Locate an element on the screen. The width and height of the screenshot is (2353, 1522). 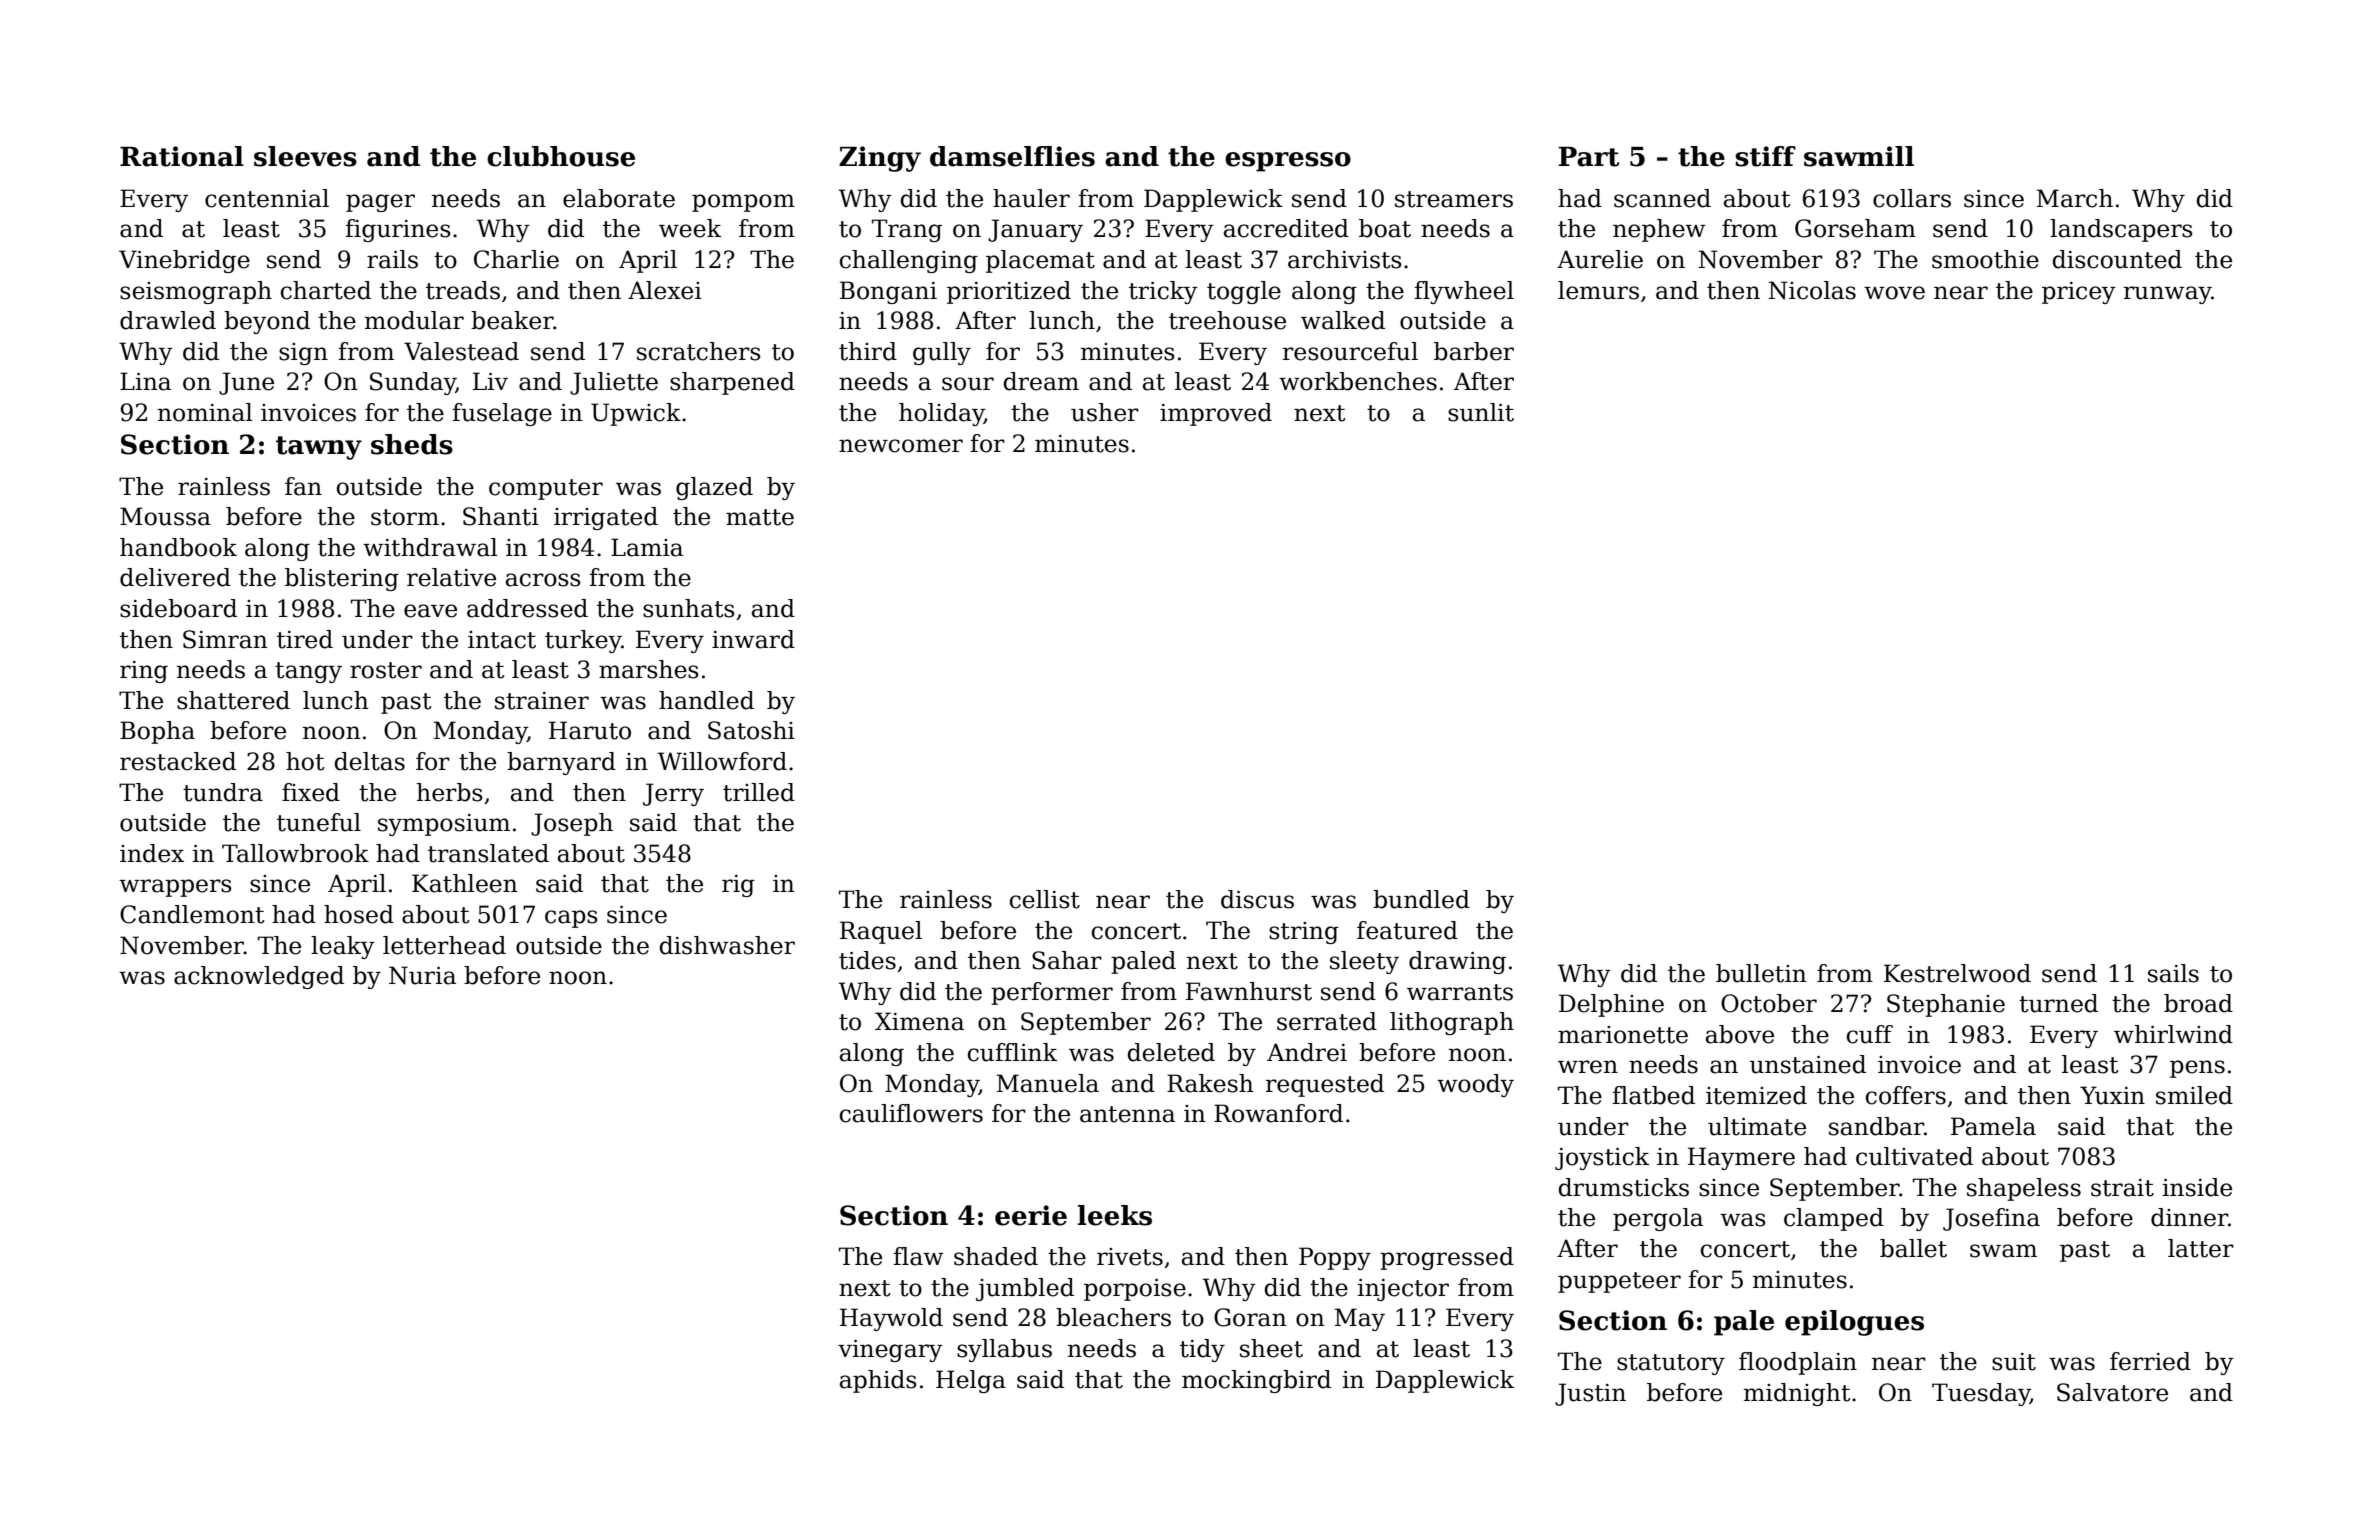
beyond is located at coordinates (267, 322).
